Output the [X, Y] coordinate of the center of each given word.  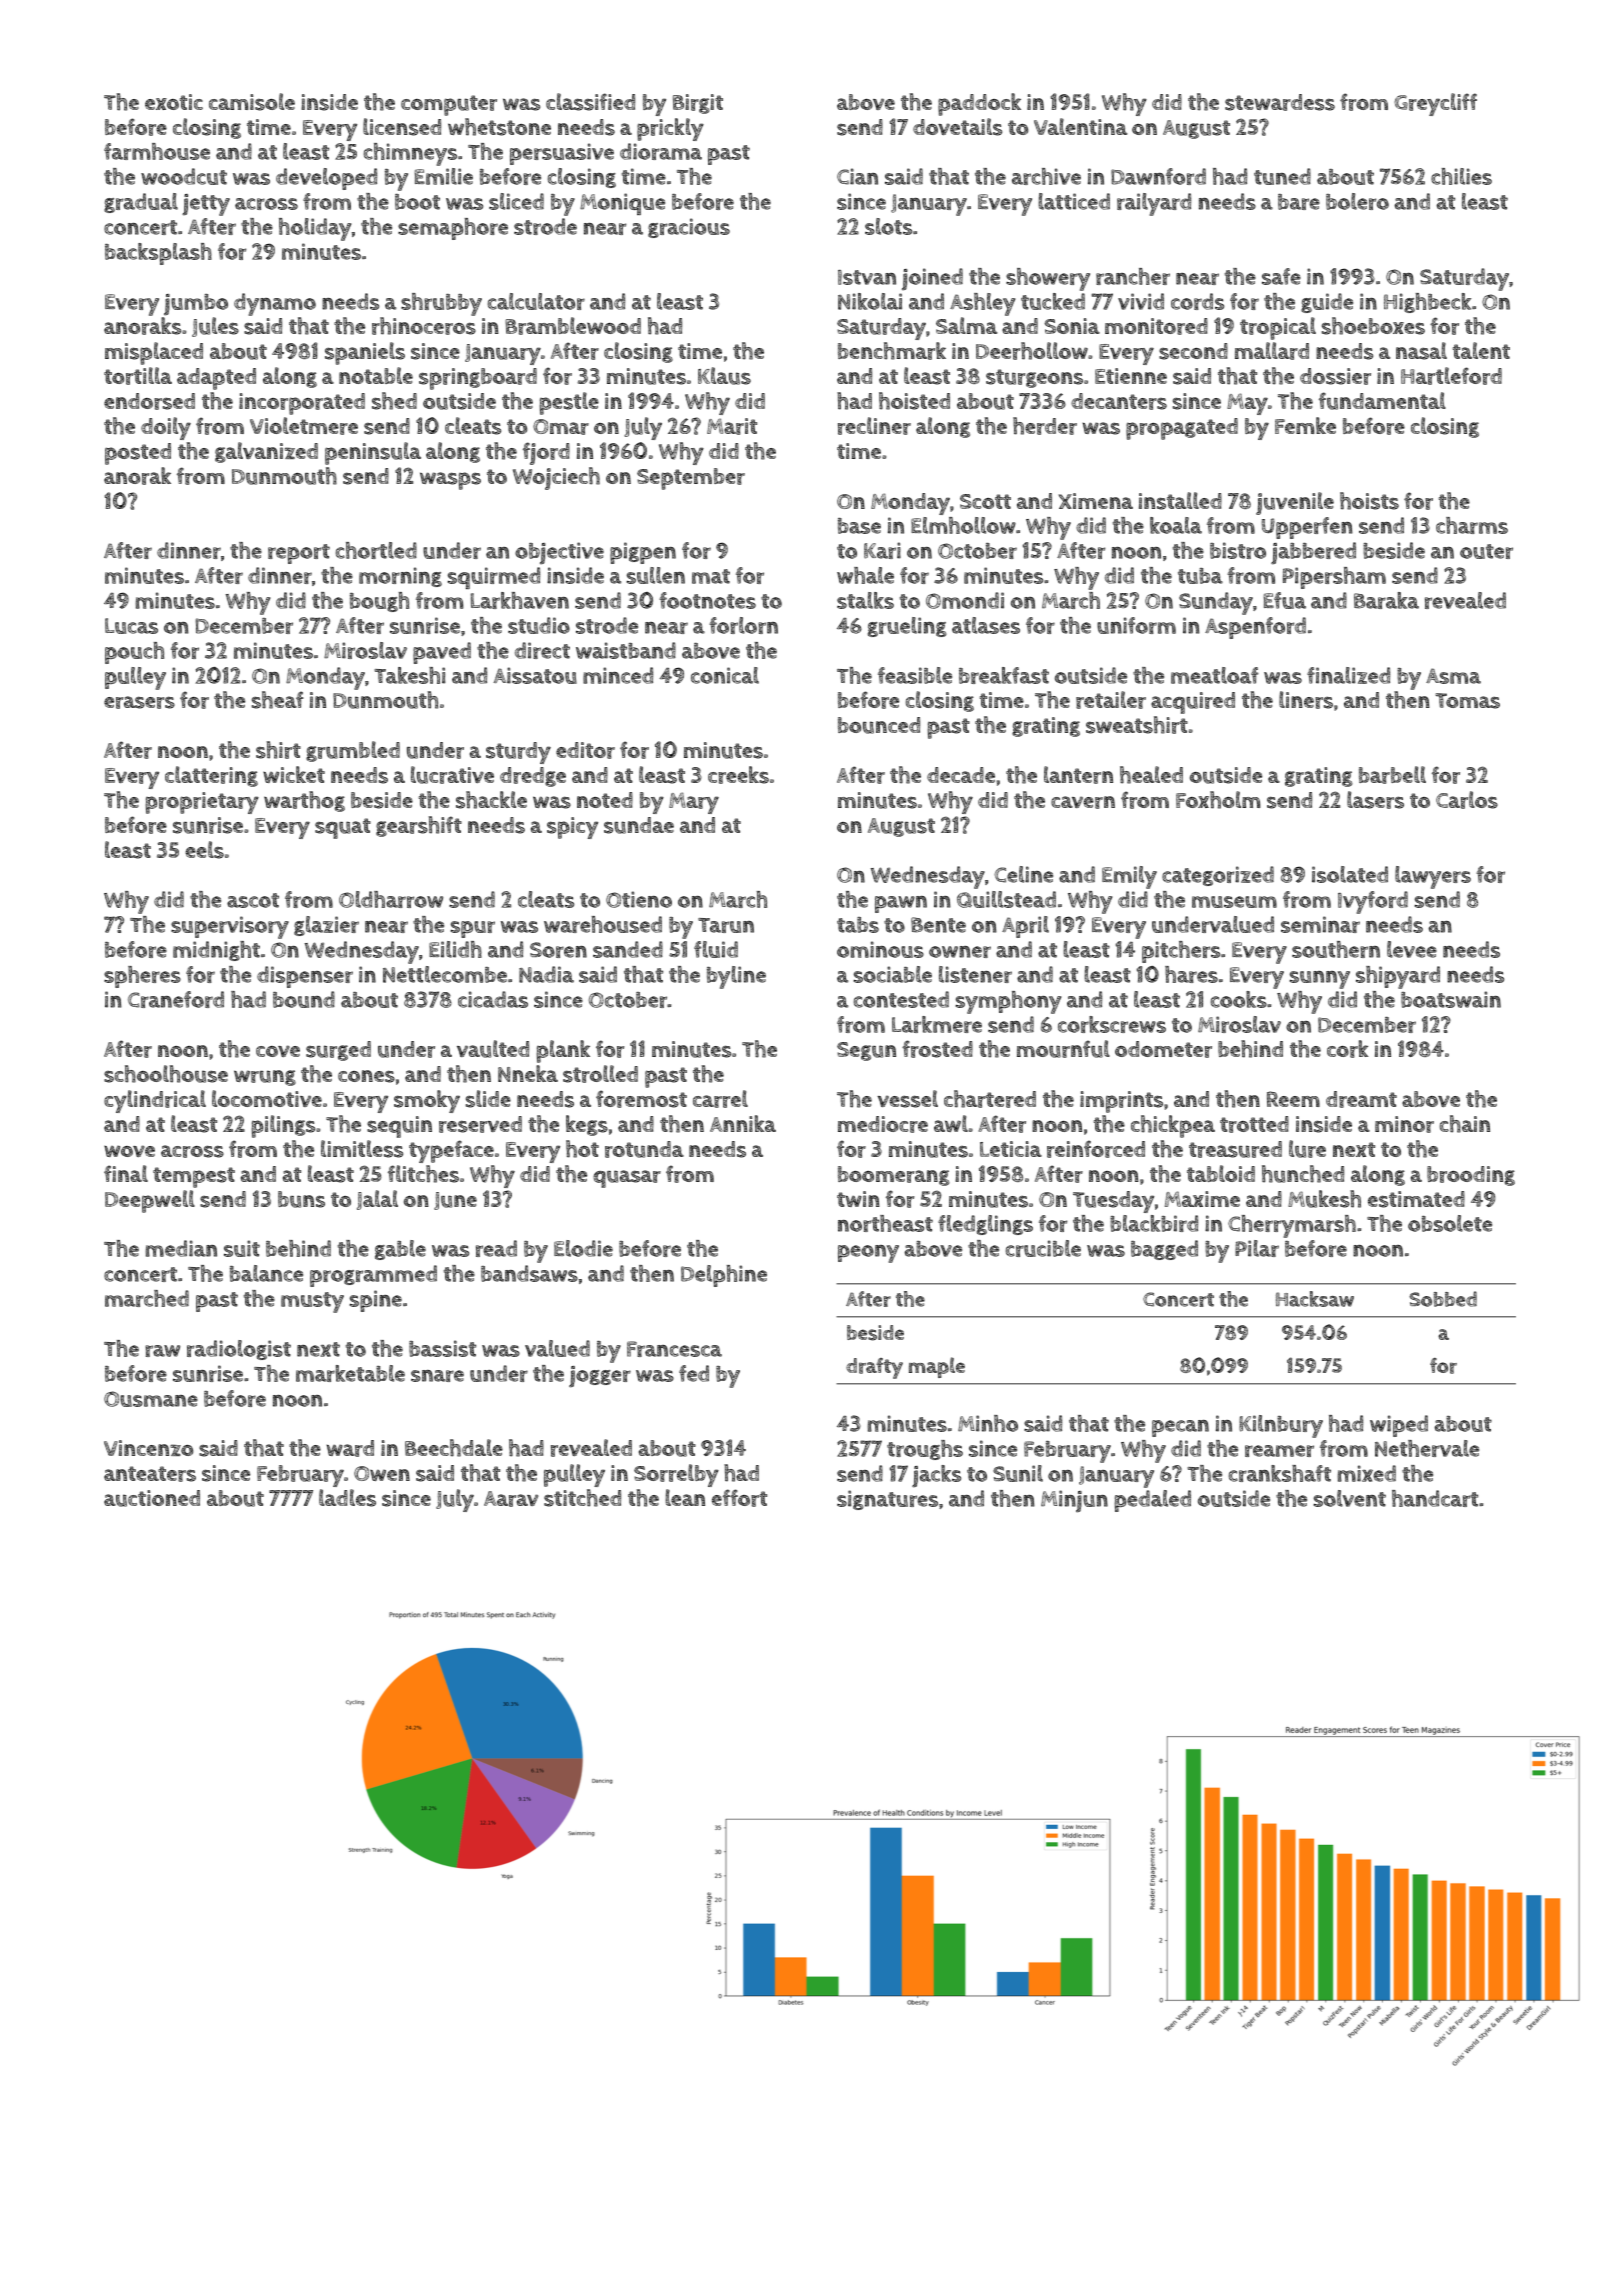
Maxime [1202, 1199]
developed [326, 179]
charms [1472, 525]
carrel [720, 1099]
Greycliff [1435, 104]
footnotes [707, 600]
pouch [134, 653]
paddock [979, 104]
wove [129, 1151]
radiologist [239, 1350]
